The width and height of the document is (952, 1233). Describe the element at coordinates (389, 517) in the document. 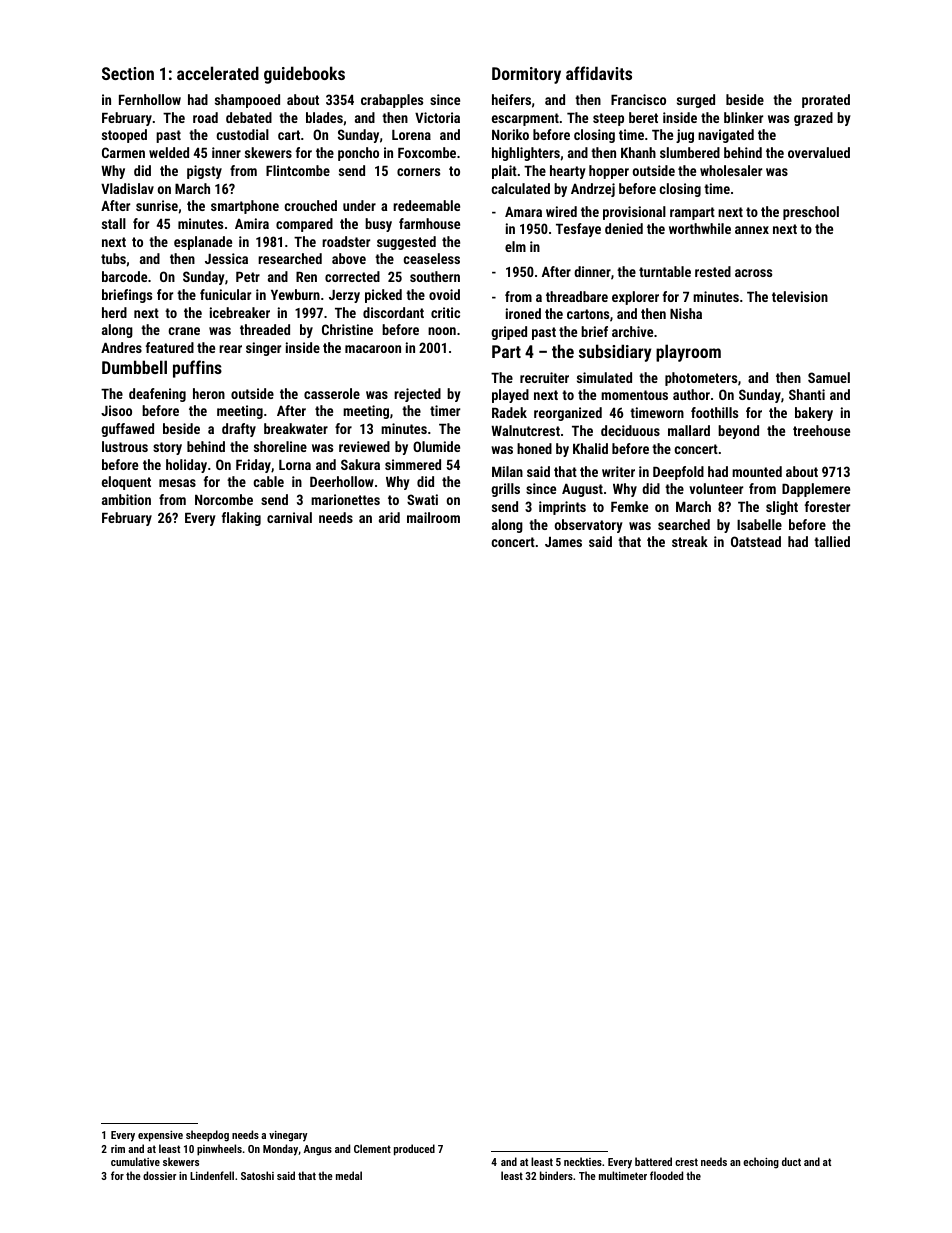

I see `arid` at that location.
